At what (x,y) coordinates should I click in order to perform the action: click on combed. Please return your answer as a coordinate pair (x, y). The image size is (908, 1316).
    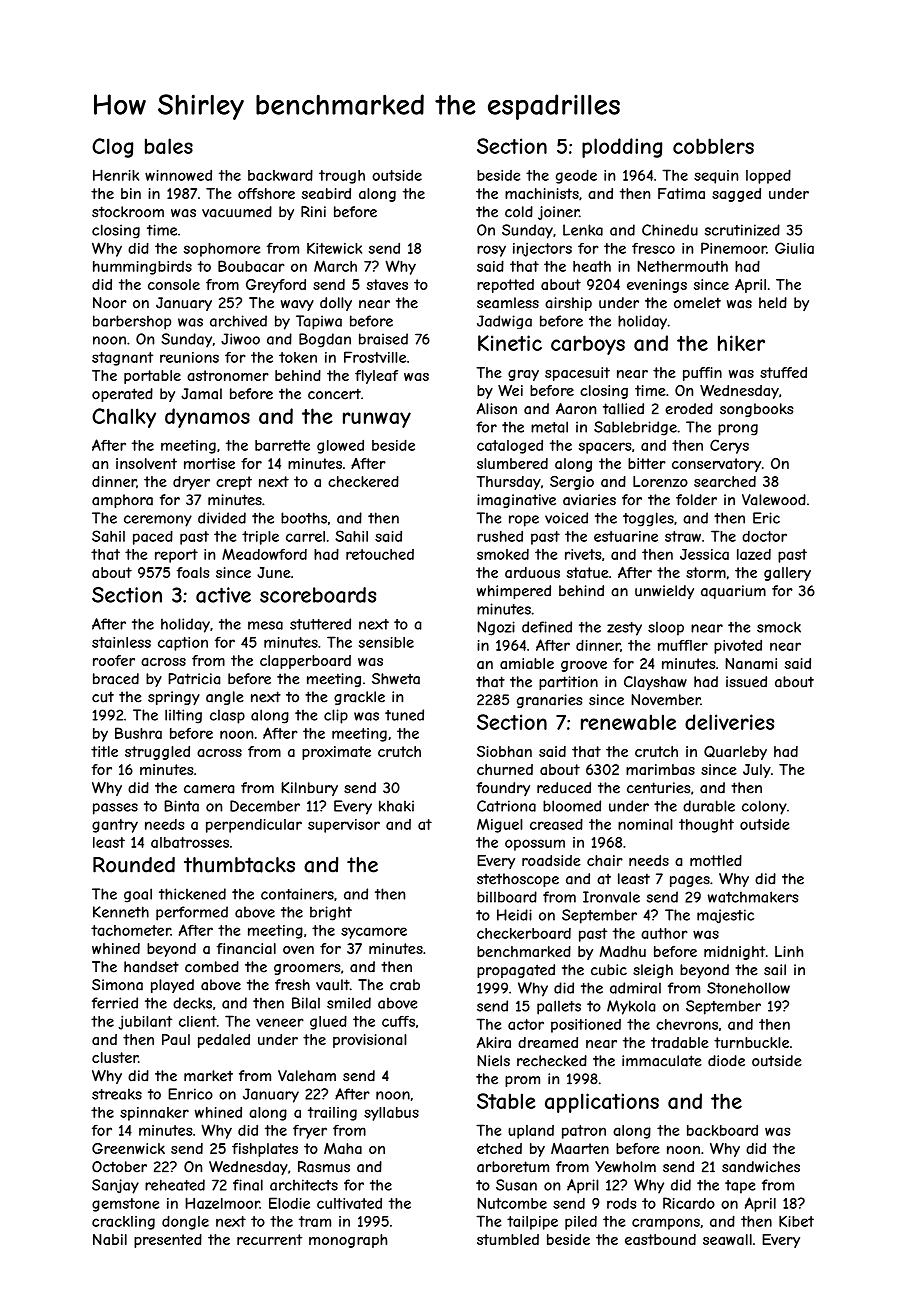
    Looking at the image, I should click on (212, 967).
